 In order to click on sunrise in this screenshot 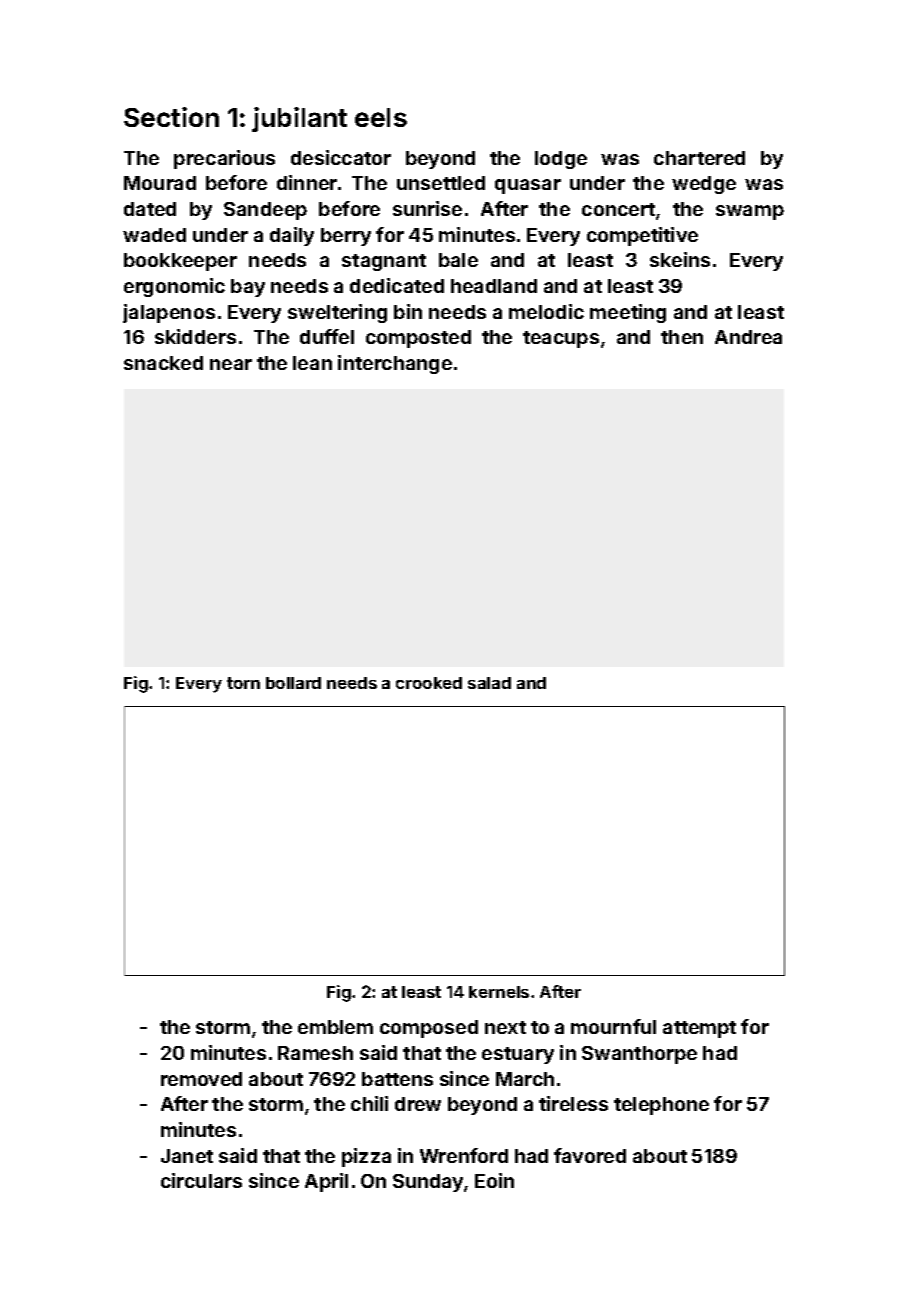, I will do `click(427, 208)`.
